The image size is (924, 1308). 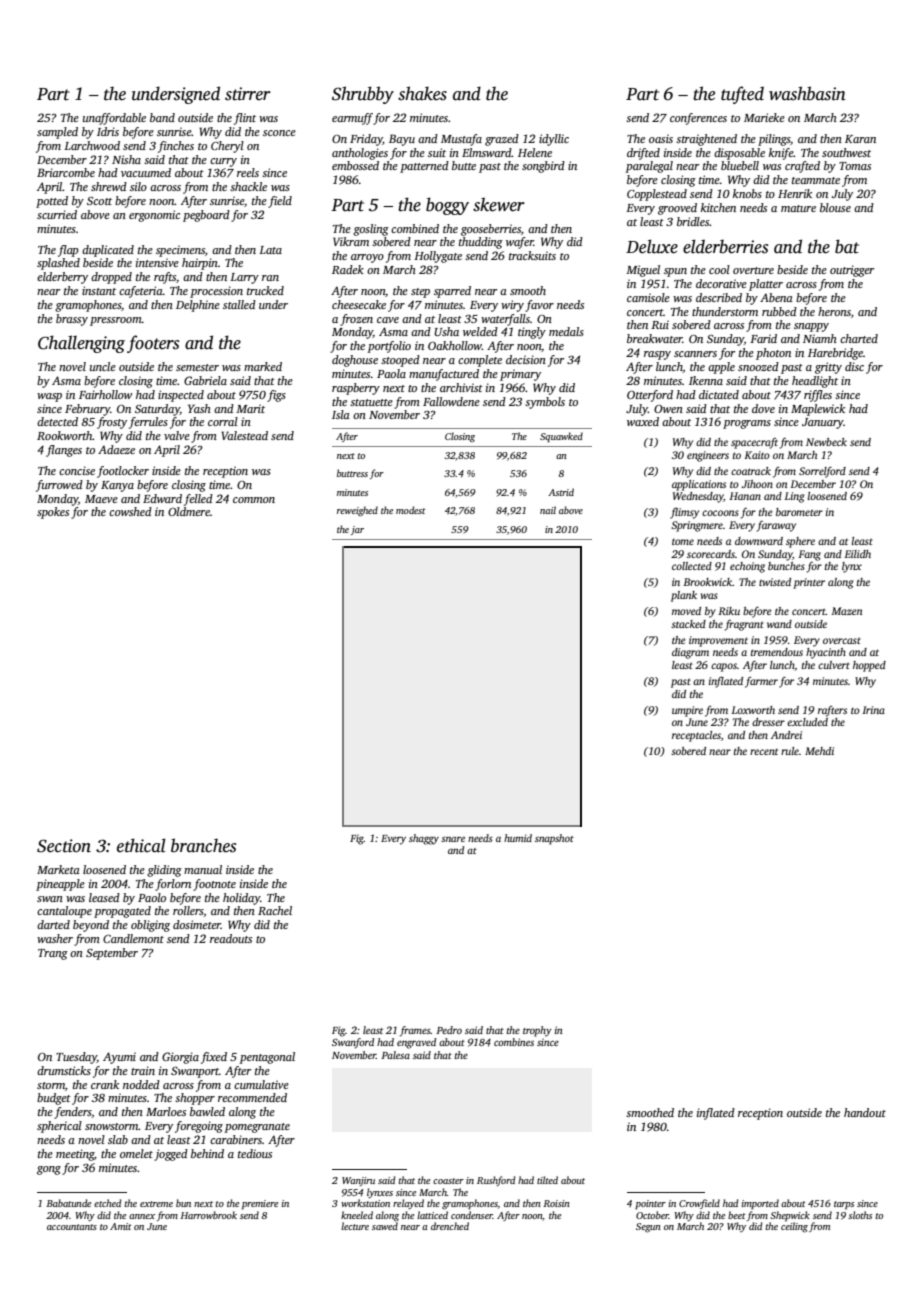 I want to click on shakes, so click(x=422, y=93).
